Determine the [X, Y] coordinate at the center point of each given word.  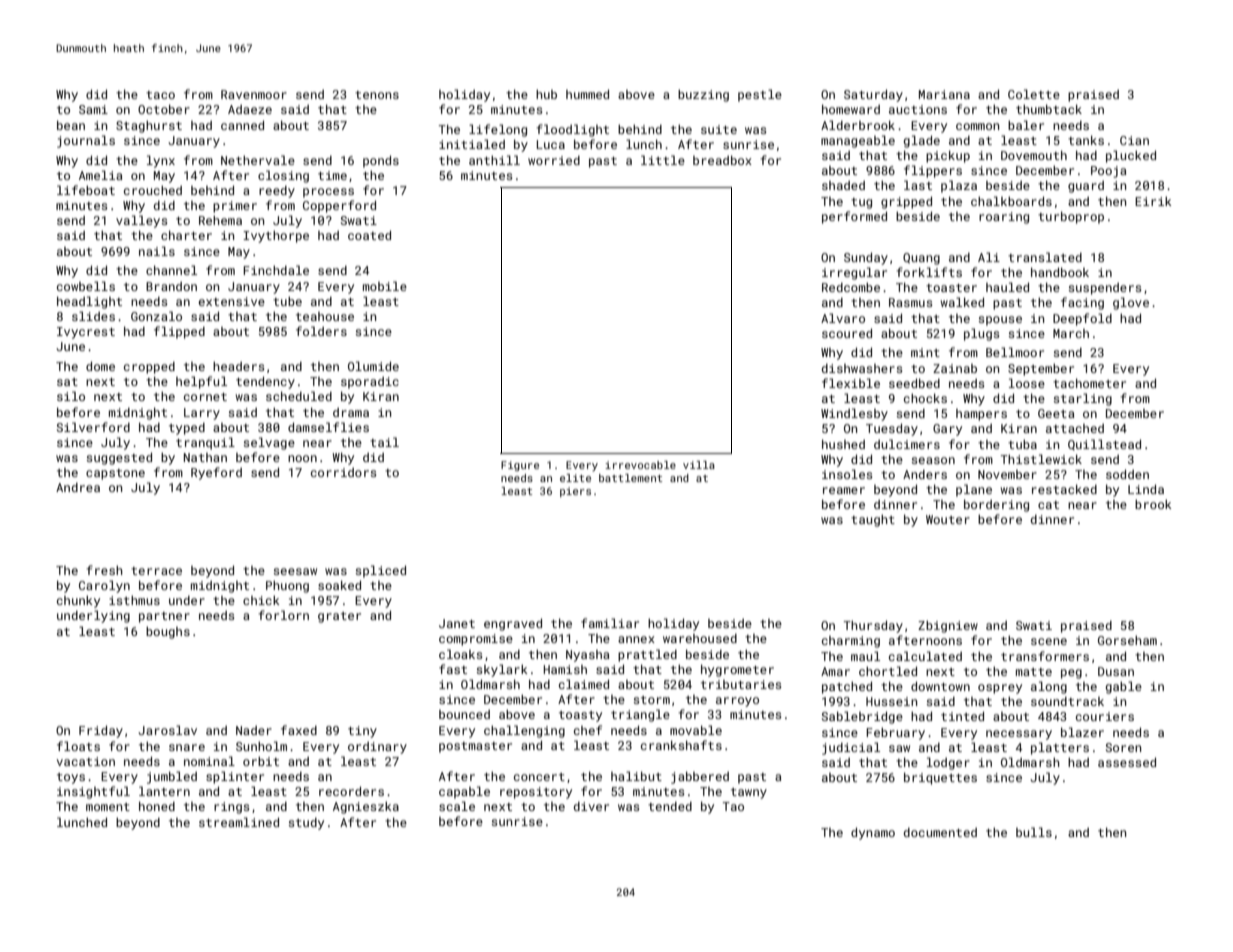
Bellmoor [1015, 352]
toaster [951, 288]
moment [108, 807]
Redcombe [851, 287]
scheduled [299, 396]
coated [369, 235]
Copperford [339, 206]
